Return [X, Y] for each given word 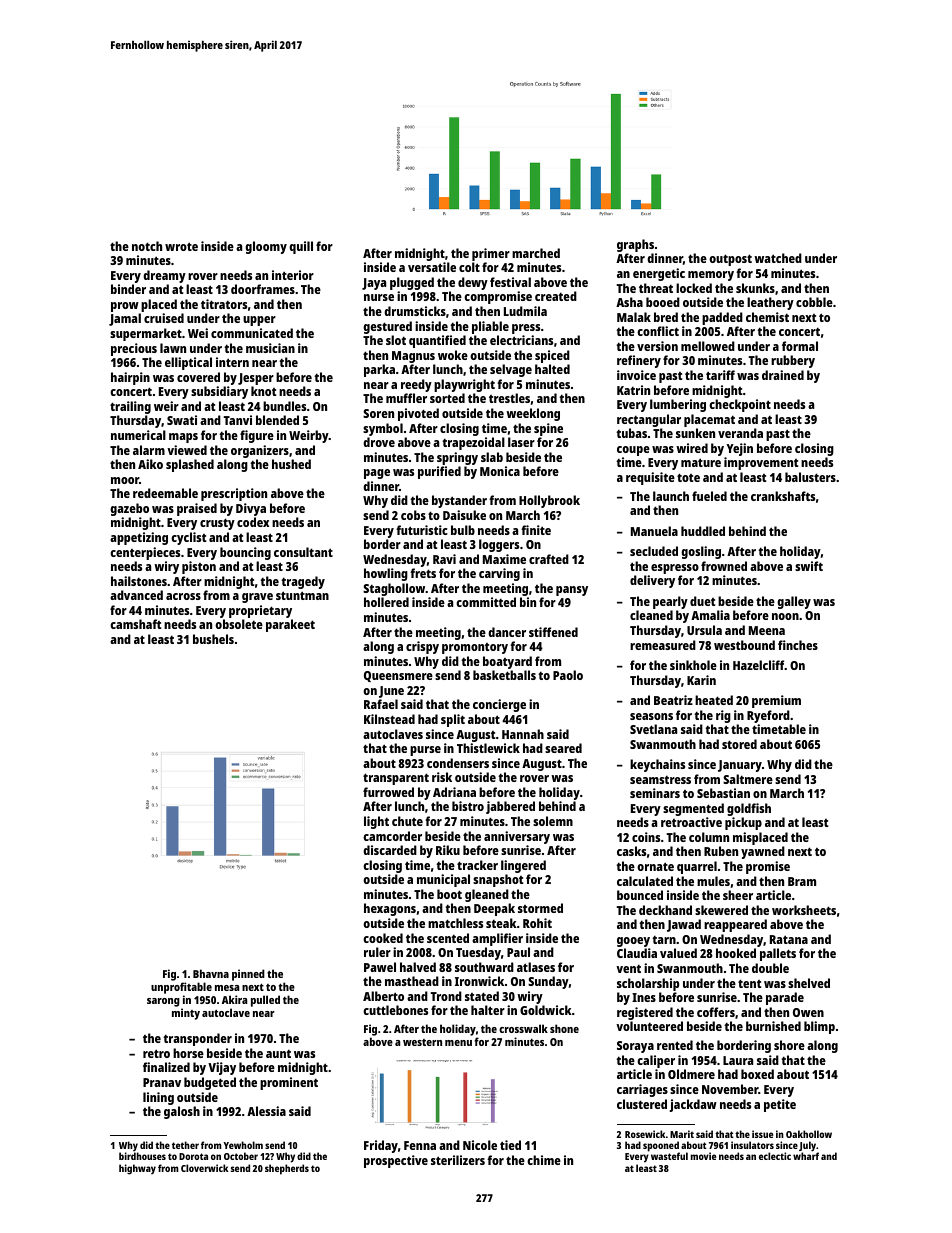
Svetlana [653, 729]
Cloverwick [204, 1168]
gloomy [266, 247]
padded [722, 318]
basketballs [504, 675]
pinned [248, 975]
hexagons [390, 909]
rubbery [793, 361]
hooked [736, 953]
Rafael [381, 704]
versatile [432, 267]
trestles [509, 398]
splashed [190, 465]
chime [544, 1160]
